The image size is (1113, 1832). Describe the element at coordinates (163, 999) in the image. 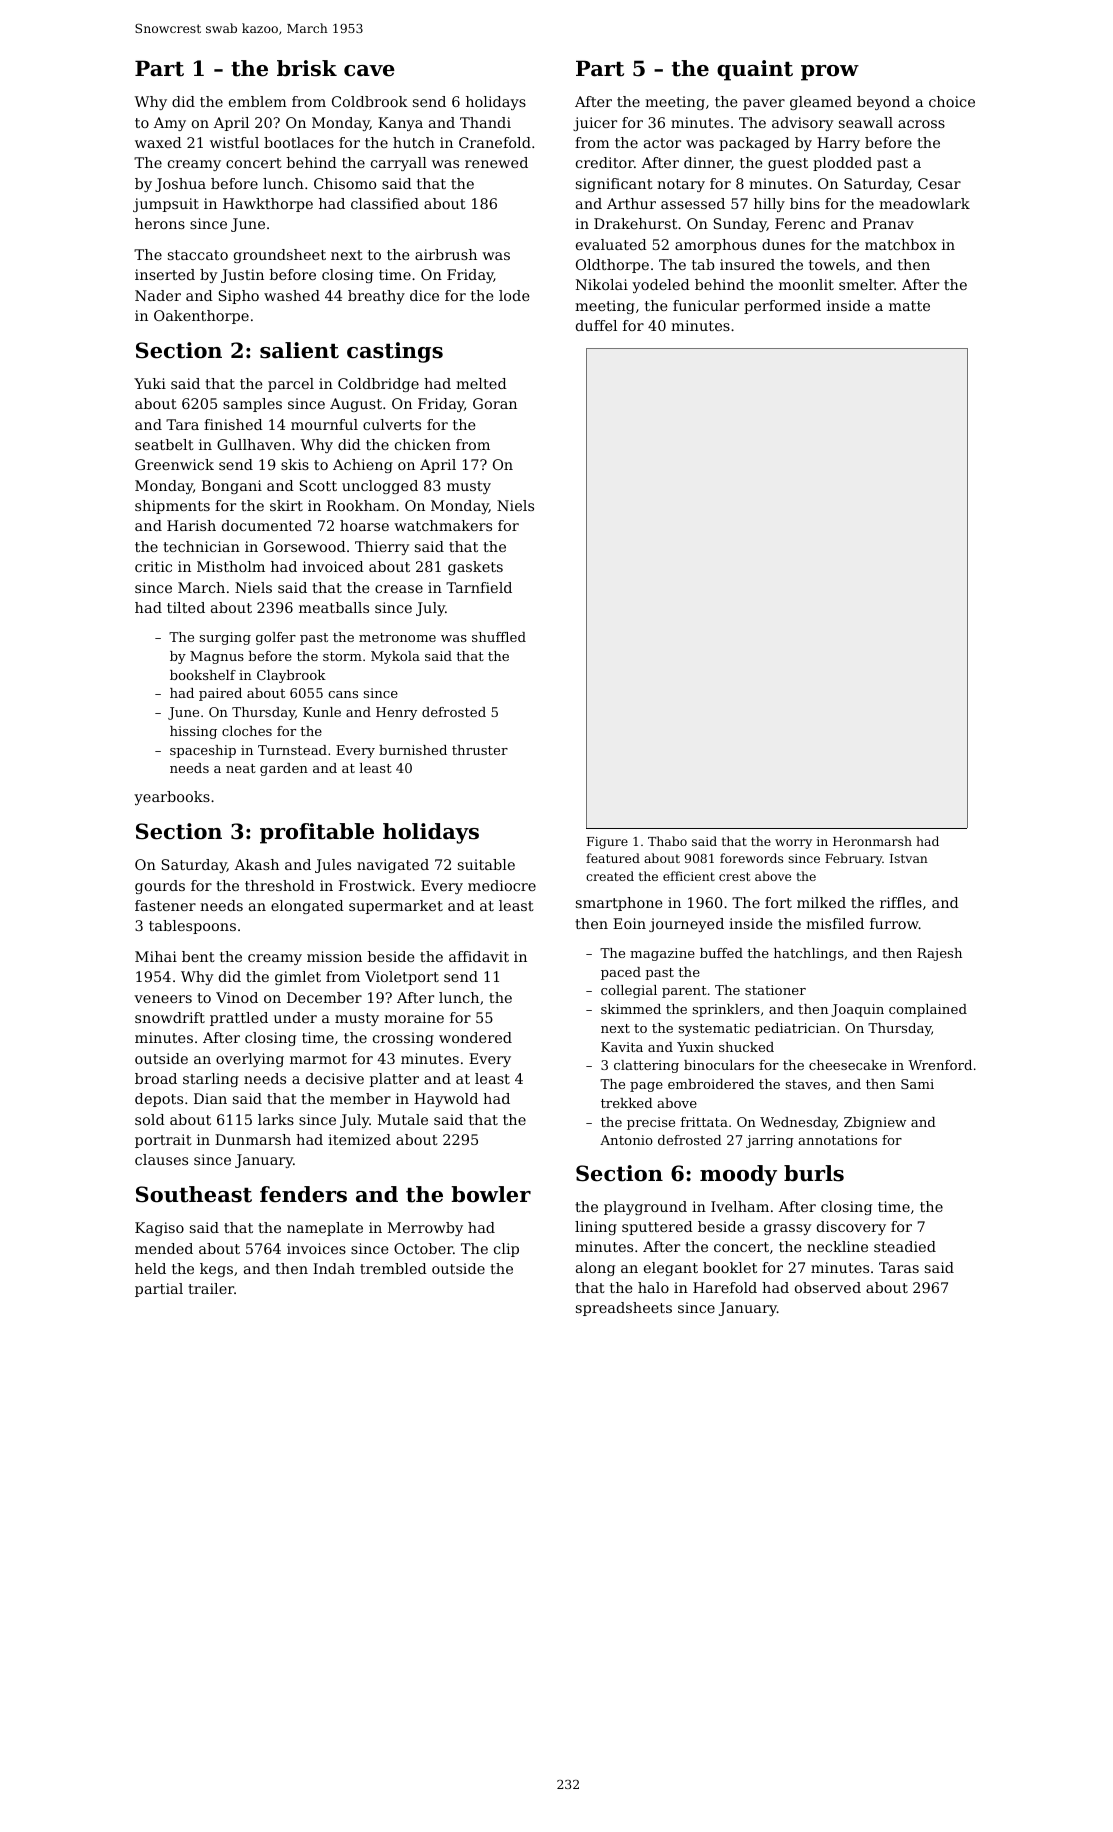

I see `veneers` at that location.
